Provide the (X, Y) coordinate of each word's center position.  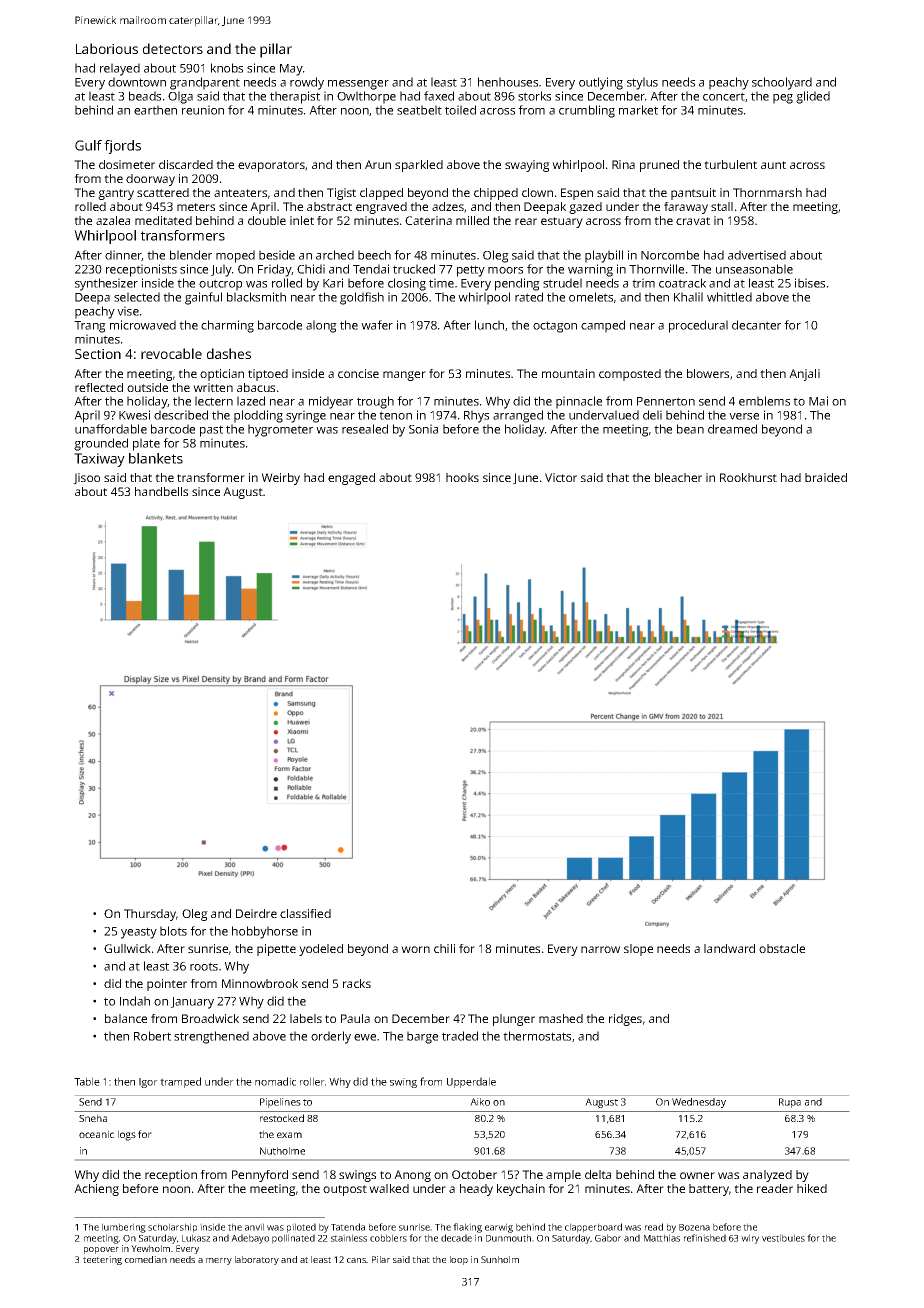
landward (729, 948)
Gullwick (127, 948)
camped (603, 326)
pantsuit (693, 194)
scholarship (172, 1228)
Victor (561, 477)
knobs (227, 68)
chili (444, 948)
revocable (171, 353)
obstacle (782, 948)
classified (305, 913)
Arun (378, 164)
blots (173, 931)
